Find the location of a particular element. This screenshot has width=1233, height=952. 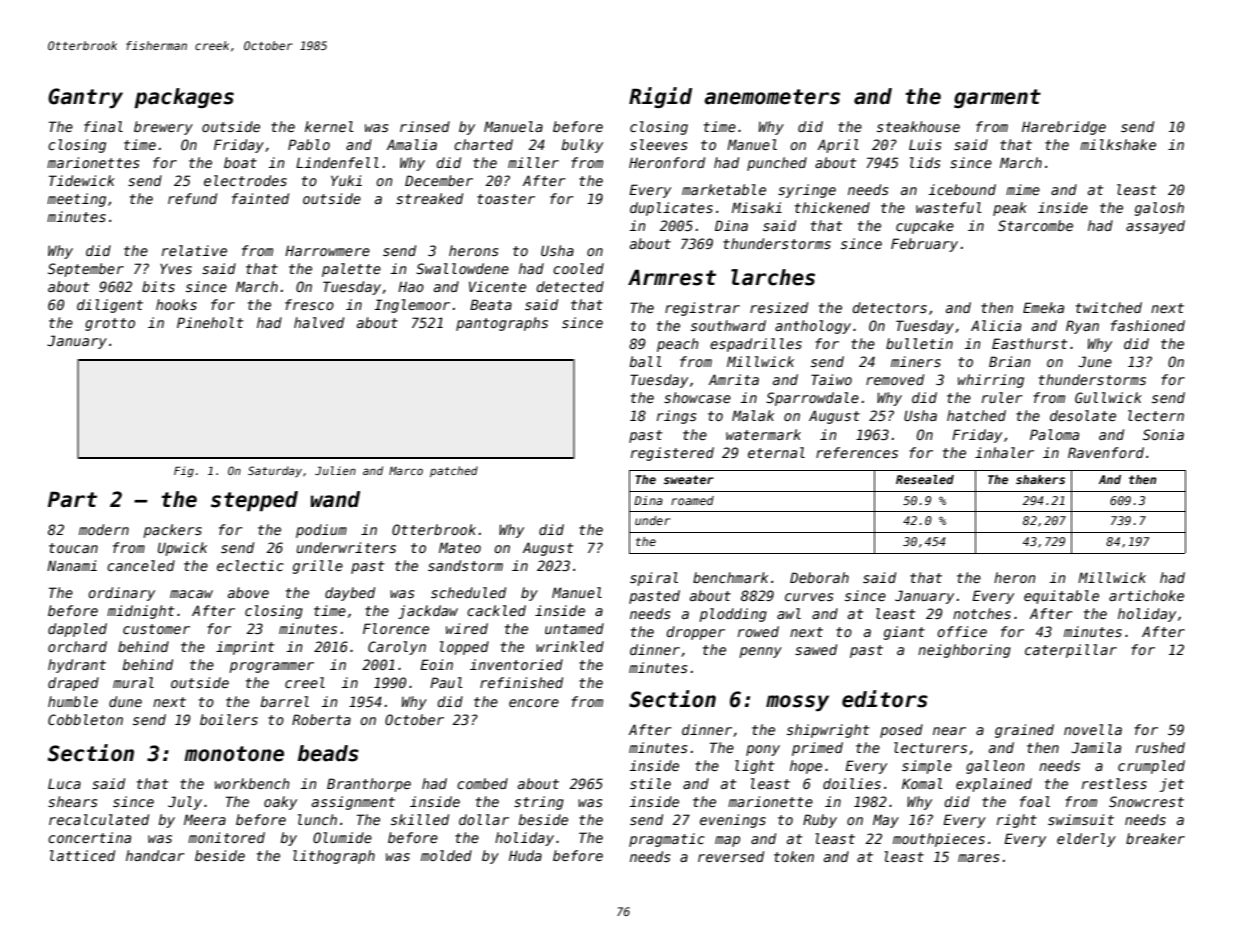

handcar is located at coordinates (155, 855).
